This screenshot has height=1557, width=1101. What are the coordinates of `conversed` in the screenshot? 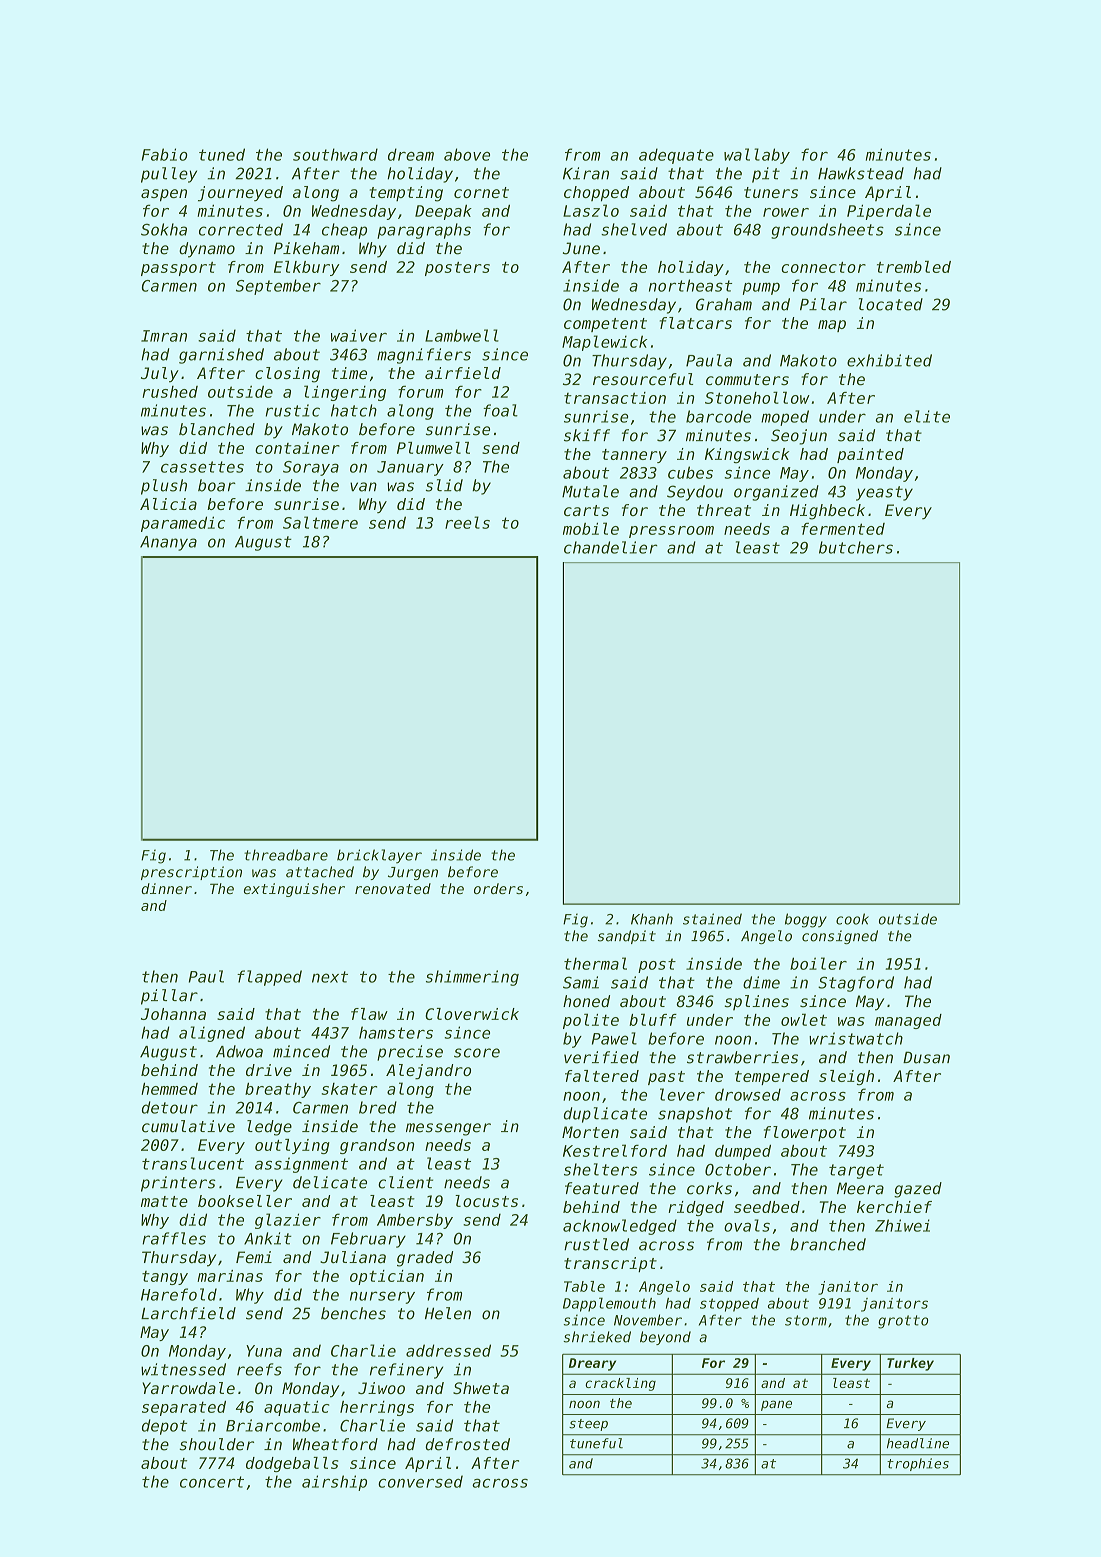 It's located at (420, 1481).
